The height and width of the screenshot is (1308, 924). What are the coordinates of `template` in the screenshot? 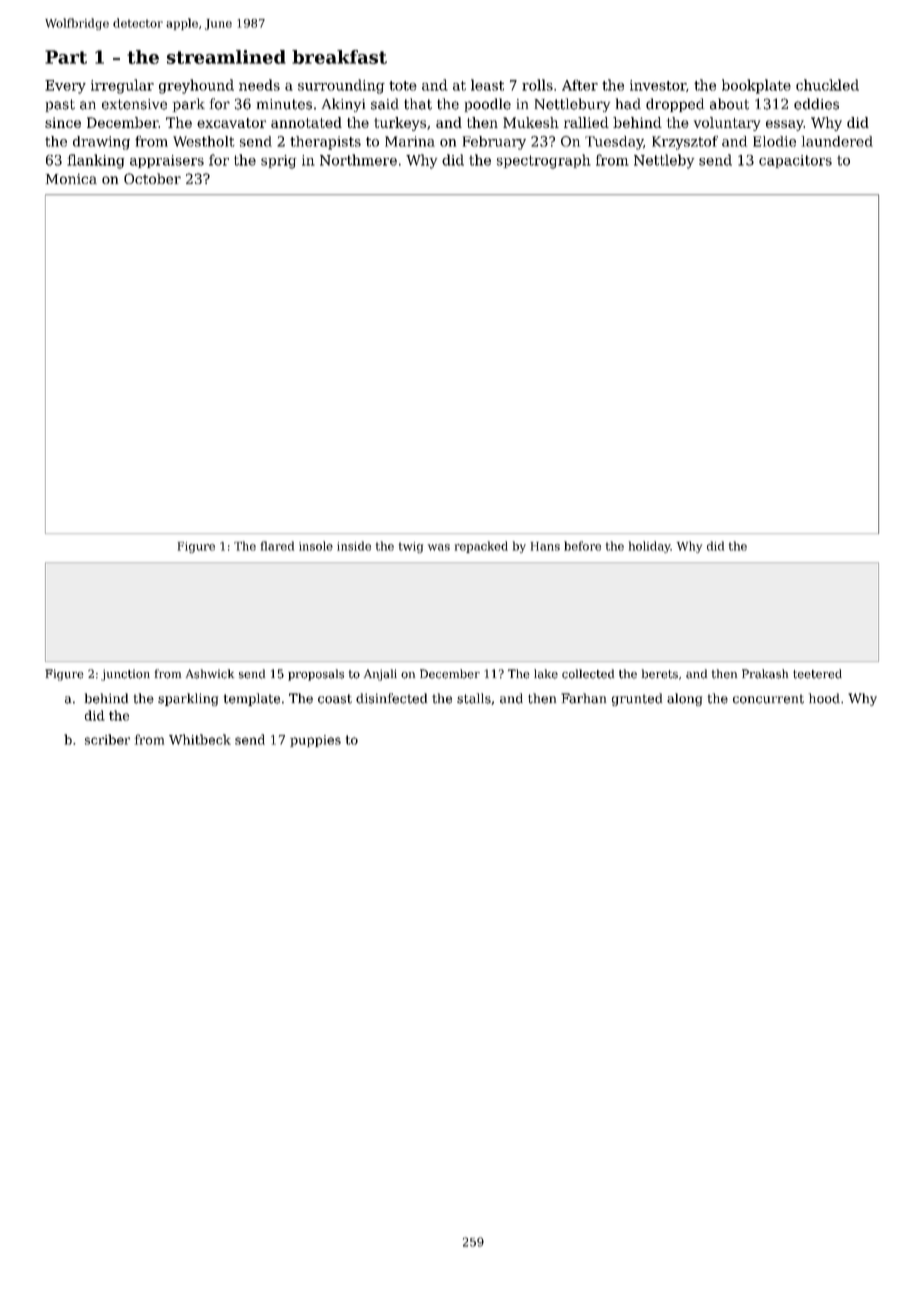 It's located at (252, 699).
